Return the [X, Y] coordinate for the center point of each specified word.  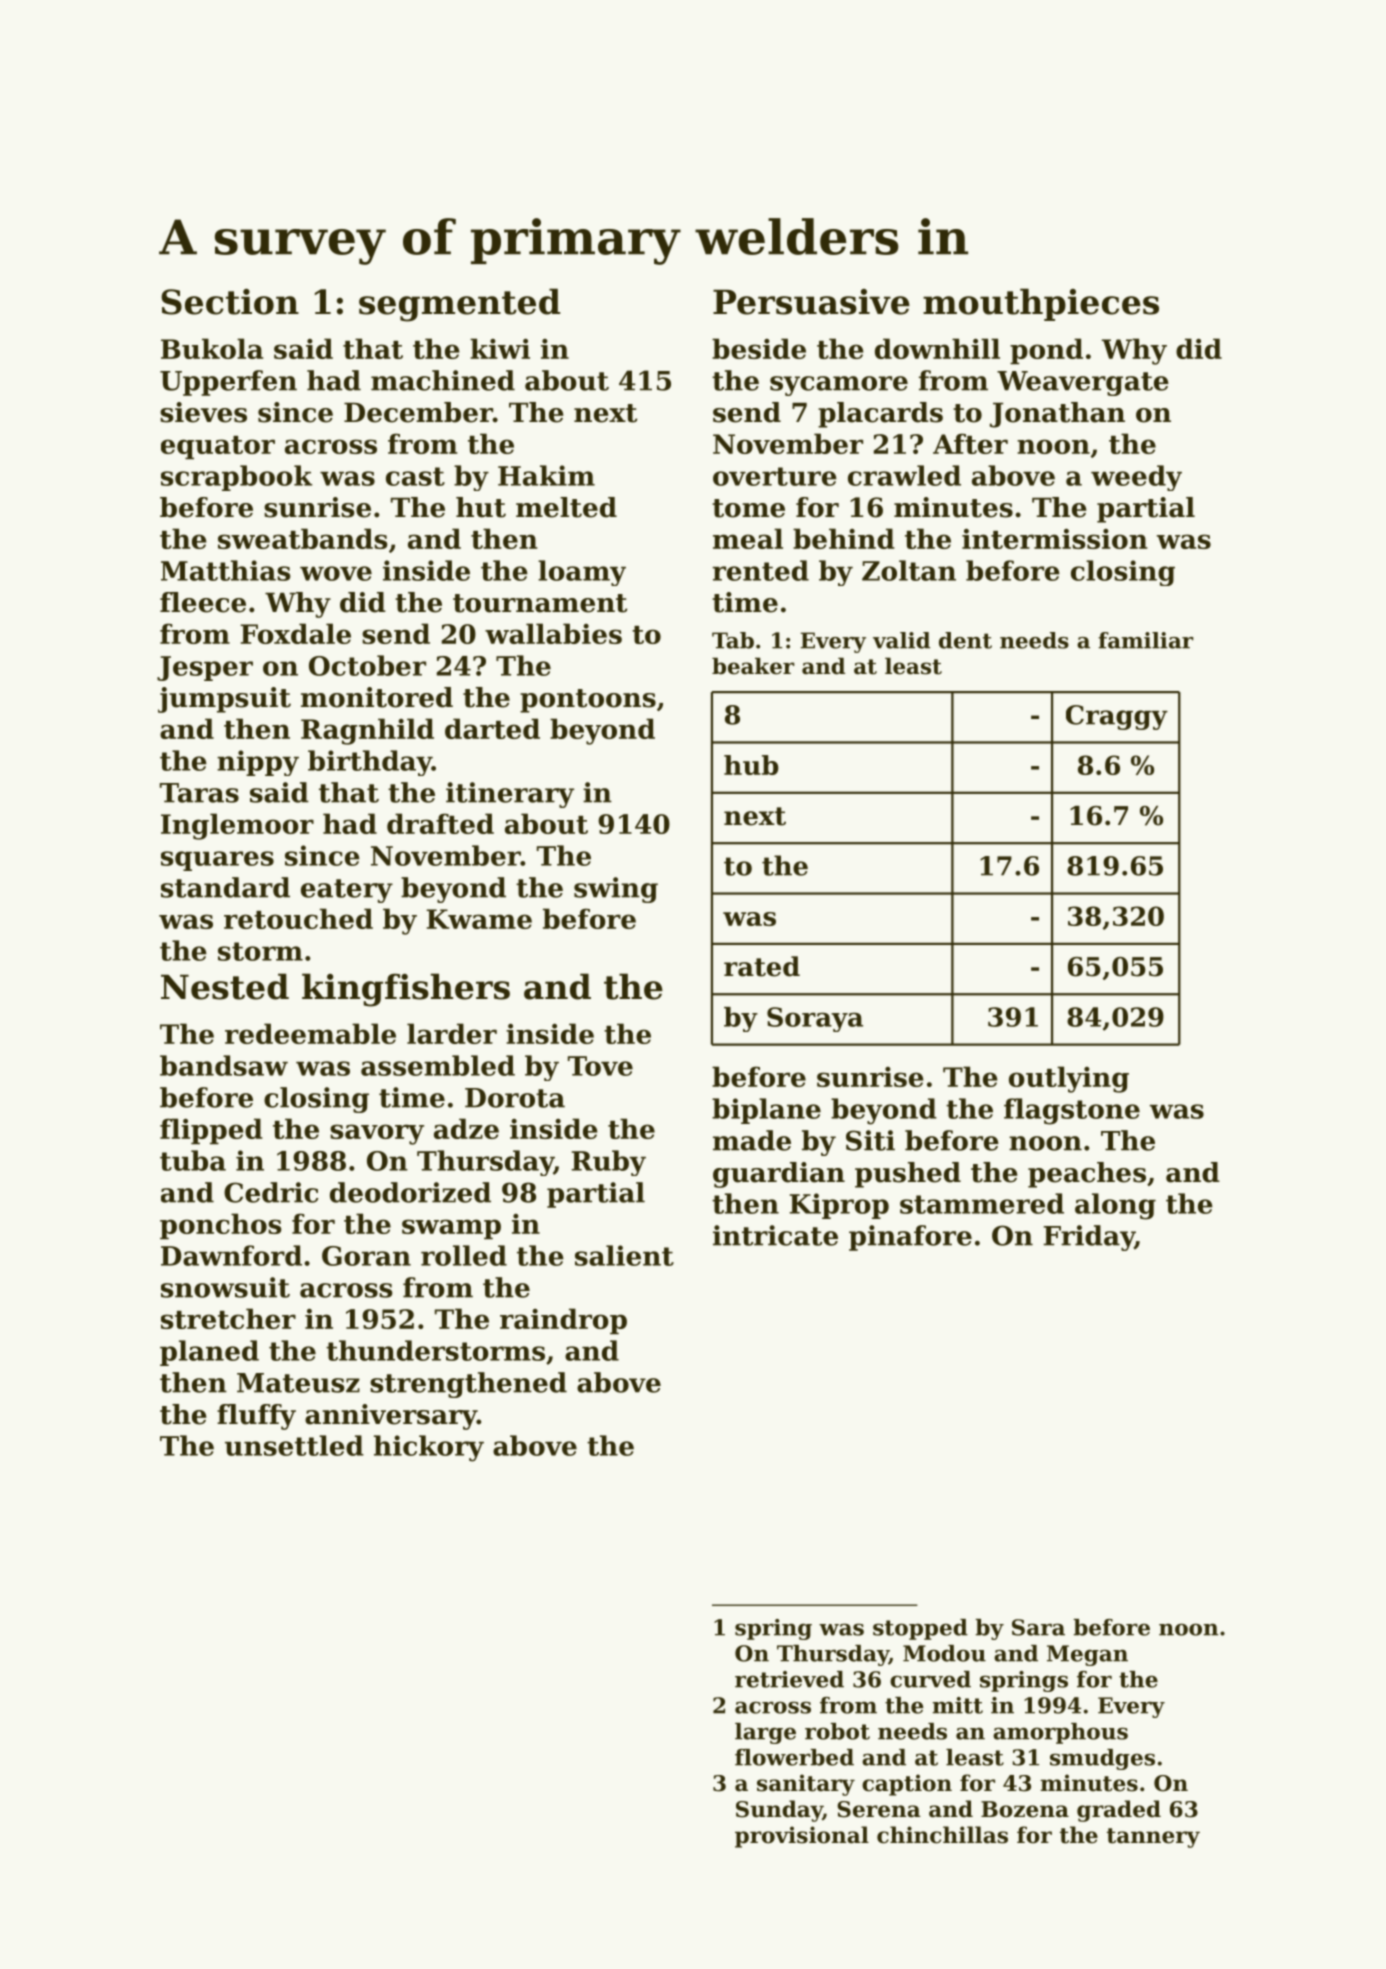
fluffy [256, 1417]
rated [762, 966]
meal [748, 538]
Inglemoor [237, 826]
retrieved [789, 1679]
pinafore [910, 1238]
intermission [1055, 539]
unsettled [294, 1445]
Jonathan [1057, 415]
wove [336, 573]
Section [230, 302]
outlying [1069, 1079]
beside [759, 348]
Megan [1087, 1655]
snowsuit [225, 1287]
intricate [775, 1235]
